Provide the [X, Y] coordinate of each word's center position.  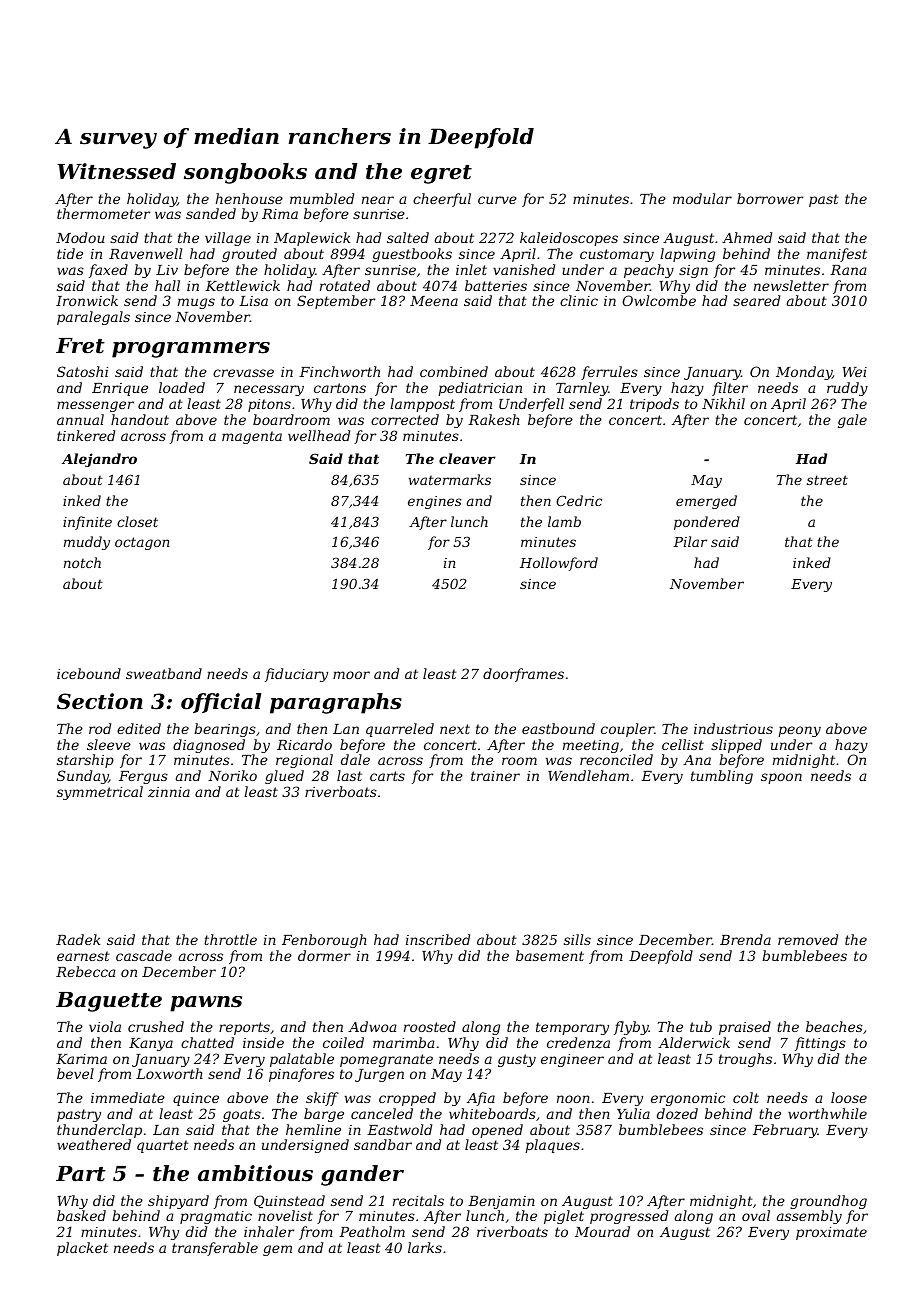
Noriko [232, 775]
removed [808, 939]
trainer [495, 776]
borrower [770, 198]
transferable [215, 1249]
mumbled [322, 198]
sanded [211, 213]
